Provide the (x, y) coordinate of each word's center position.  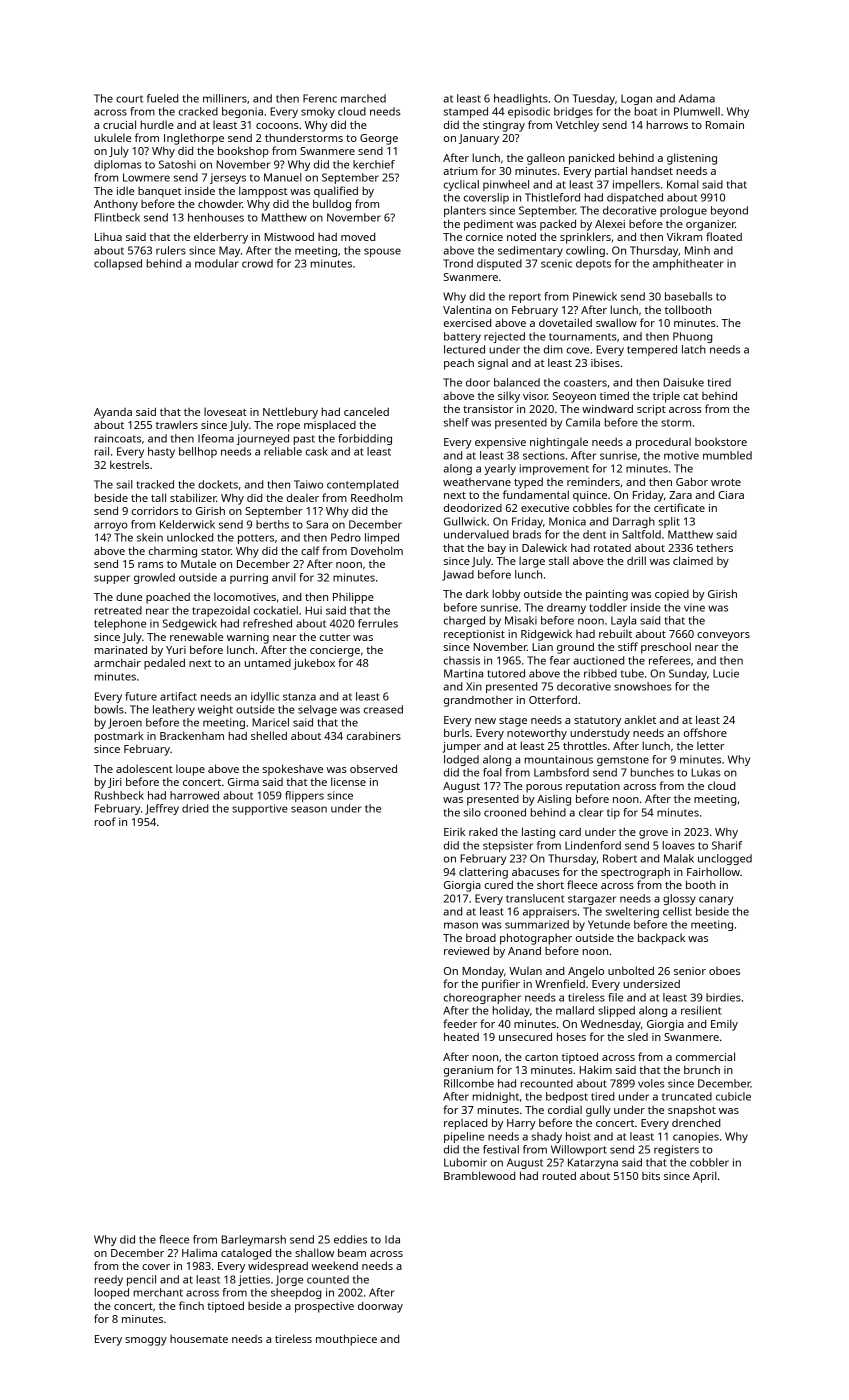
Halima (199, 1252)
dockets (218, 484)
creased (383, 709)
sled (638, 1036)
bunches (652, 772)
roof (105, 821)
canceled (366, 411)
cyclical (461, 185)
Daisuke (683, 382)
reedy (109, 1280)
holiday (511, 1011)
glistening (692, 159)
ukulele (112, 137)
